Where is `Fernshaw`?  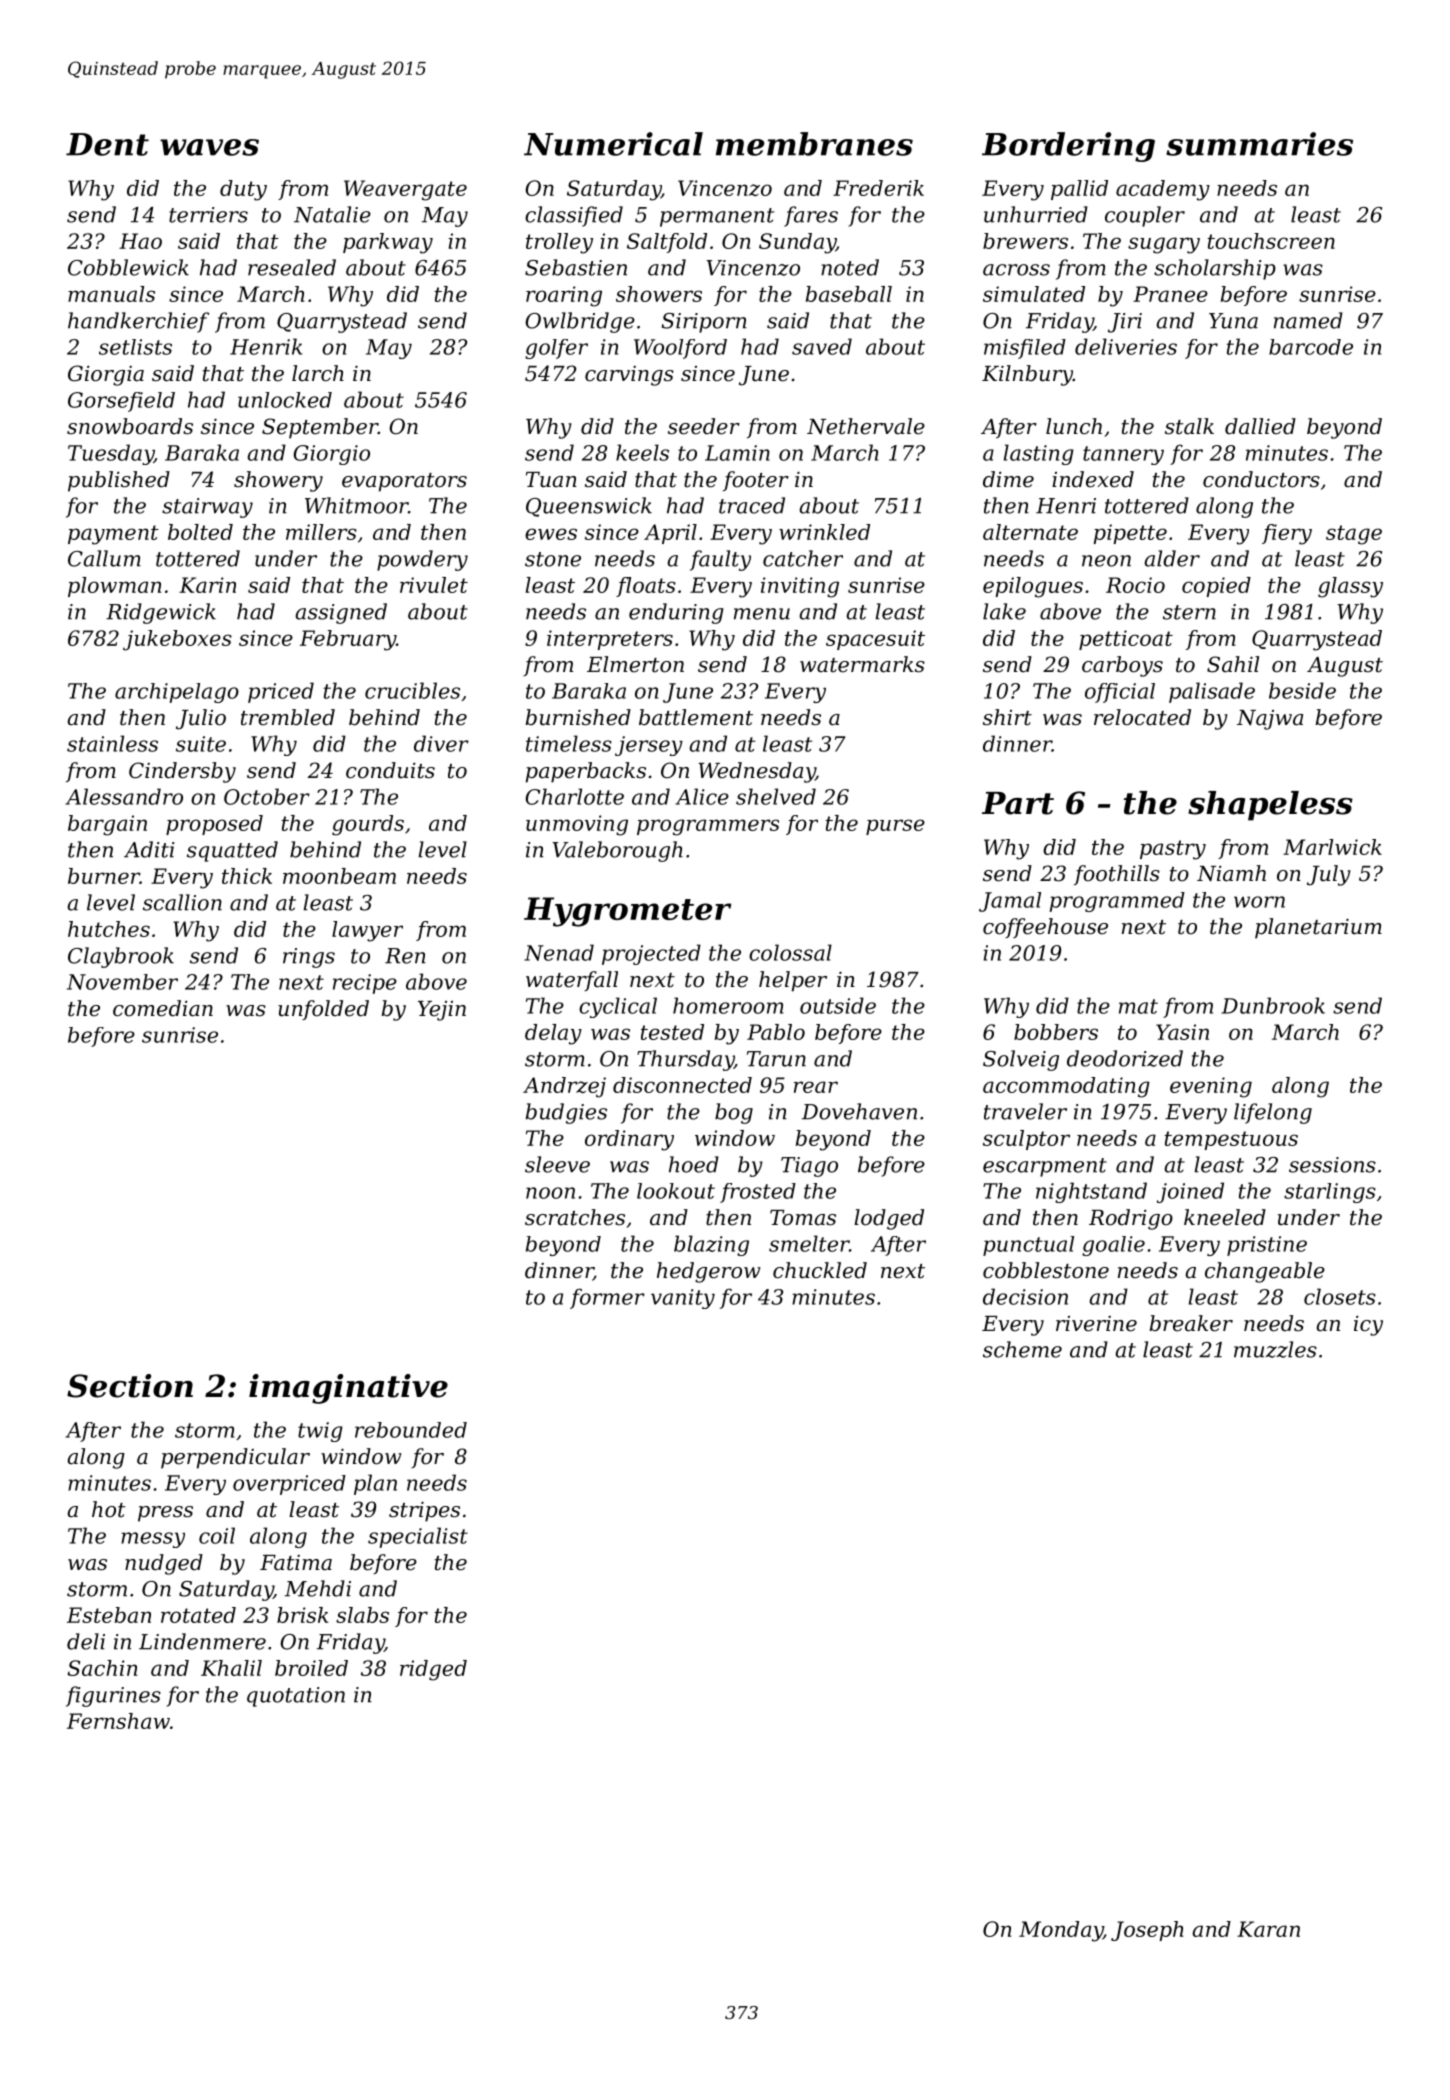 Fernshaw is located at coordinates (118, 1721).
